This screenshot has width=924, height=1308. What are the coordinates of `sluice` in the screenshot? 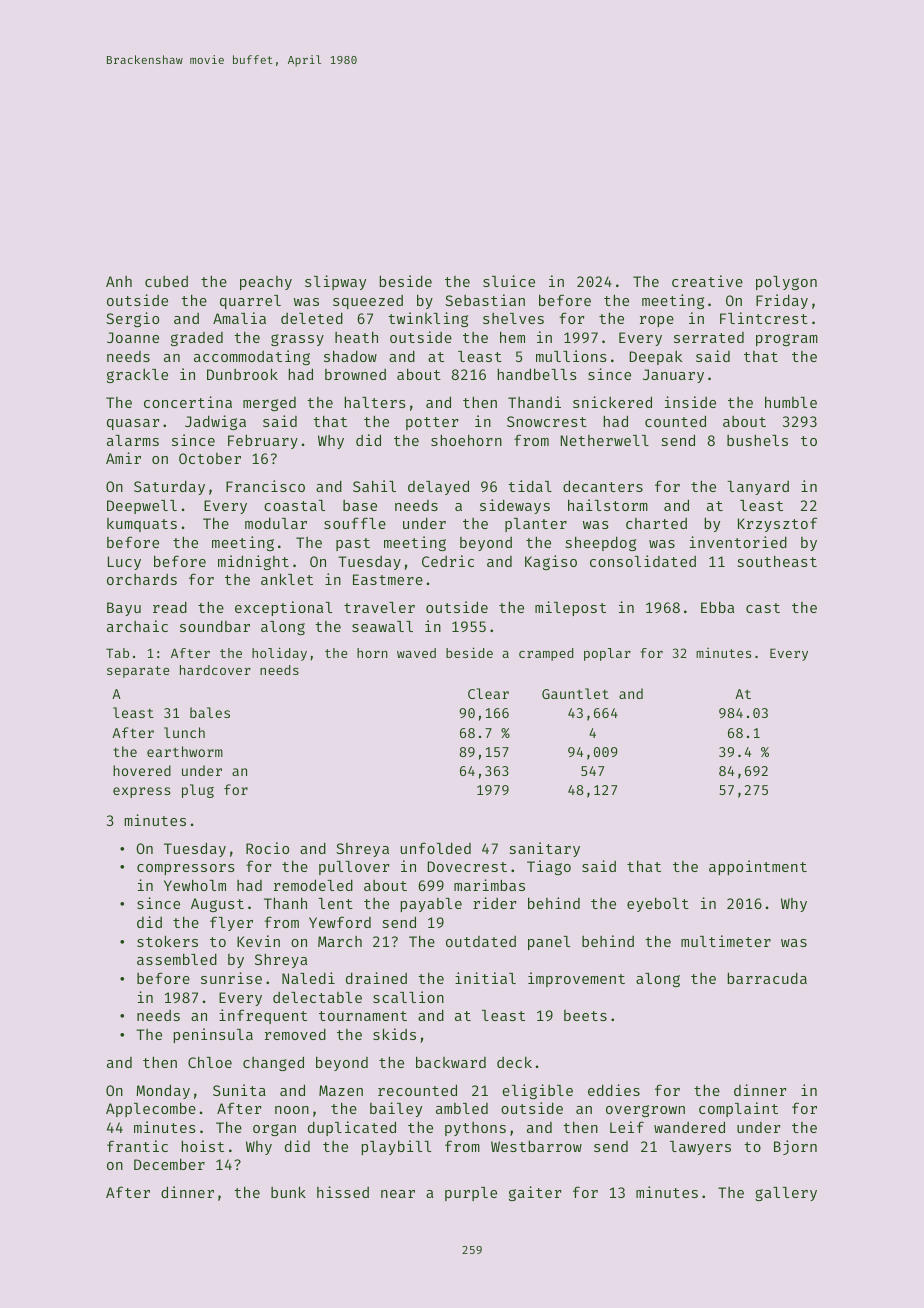 It's located at (509, 281).
